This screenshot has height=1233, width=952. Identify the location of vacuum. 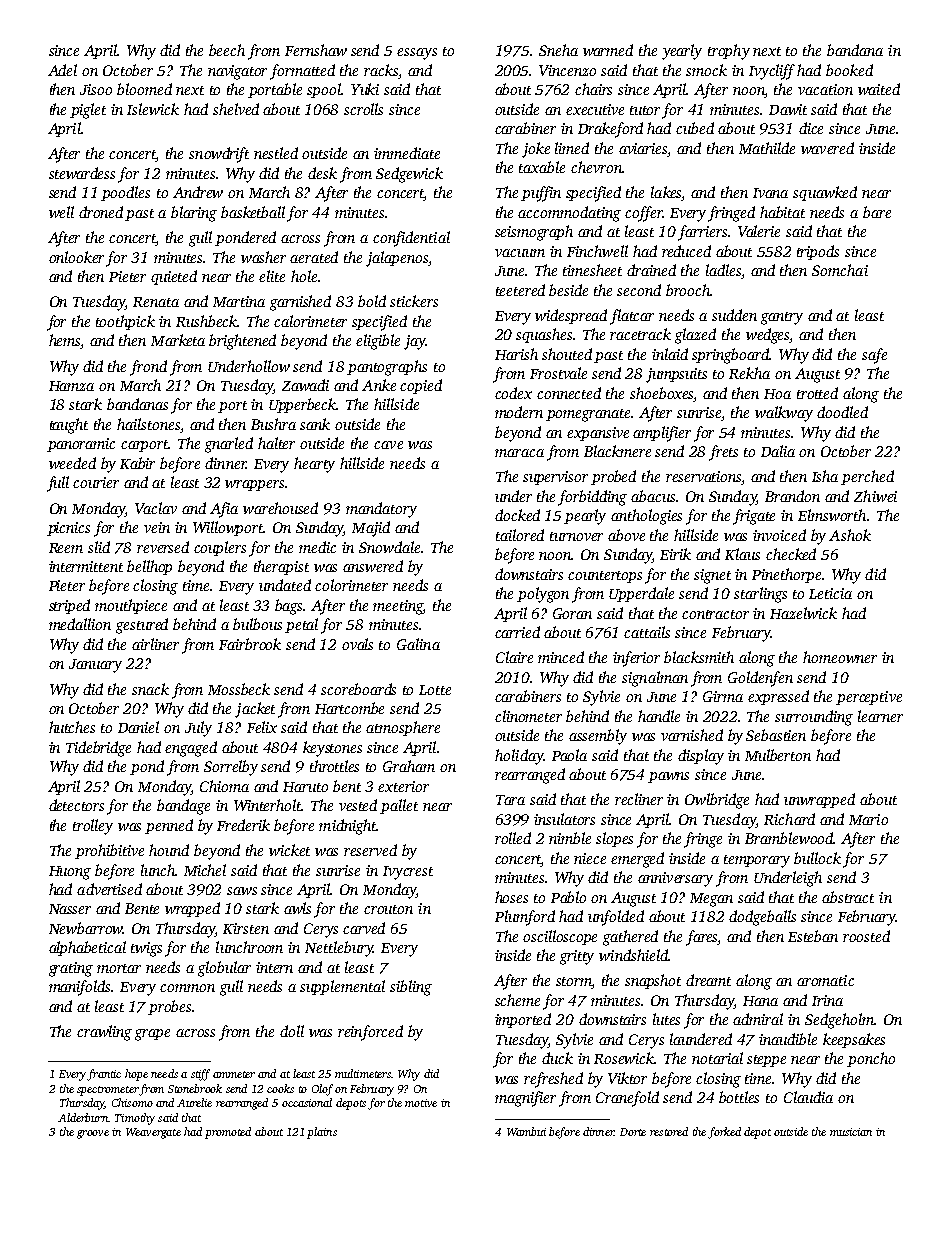
(520, 253).
